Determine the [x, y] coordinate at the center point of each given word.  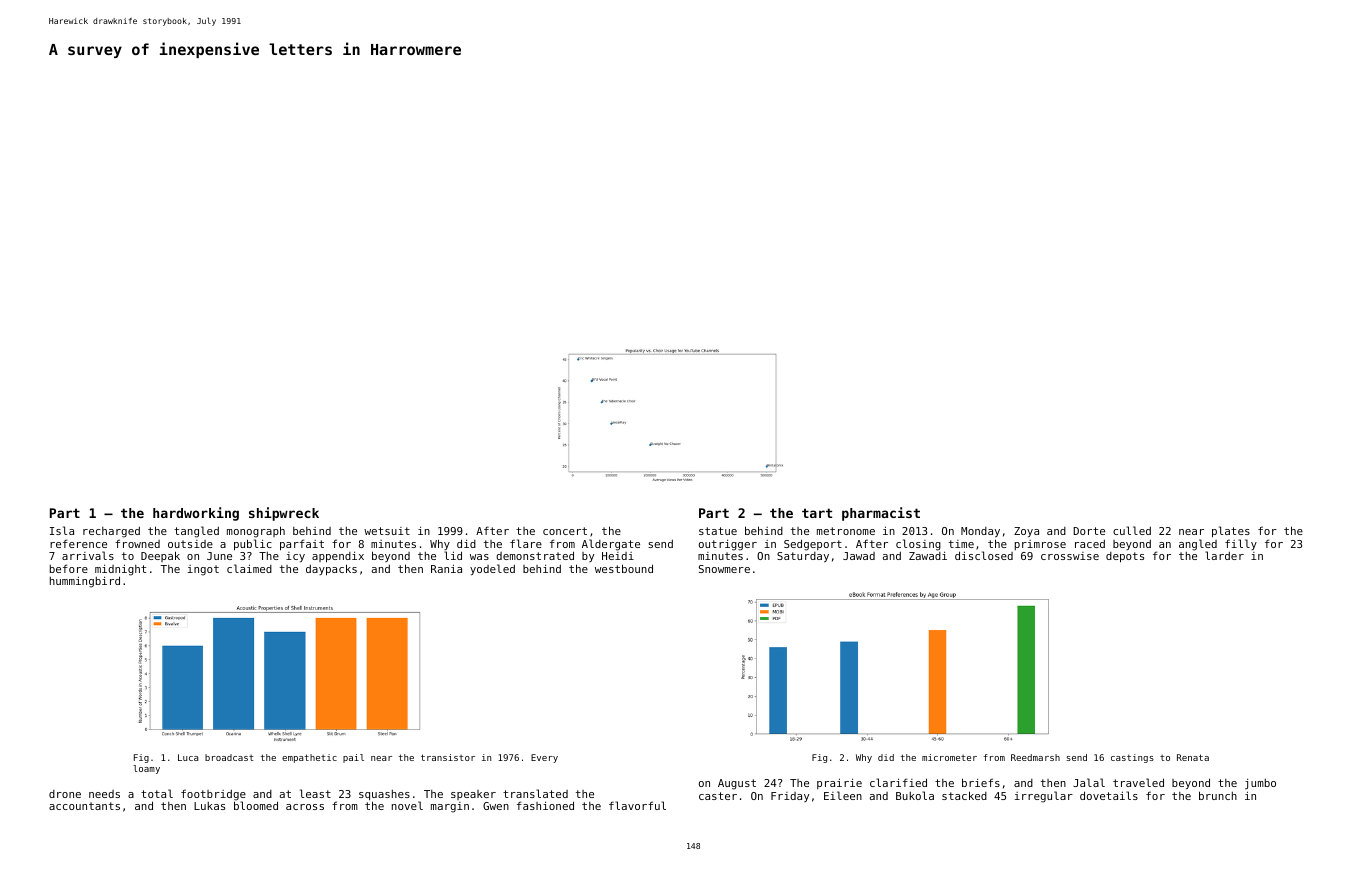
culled [1132, 530]
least [315, 793]
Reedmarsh [1035, 757]
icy [295, 557]
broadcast [229, 757]
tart [817, 513]
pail [353, 758]
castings [1132, 758]
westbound [624, 568]
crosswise [1070, 556]
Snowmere [724, 569]
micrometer [949, 757]
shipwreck [284, 514]
